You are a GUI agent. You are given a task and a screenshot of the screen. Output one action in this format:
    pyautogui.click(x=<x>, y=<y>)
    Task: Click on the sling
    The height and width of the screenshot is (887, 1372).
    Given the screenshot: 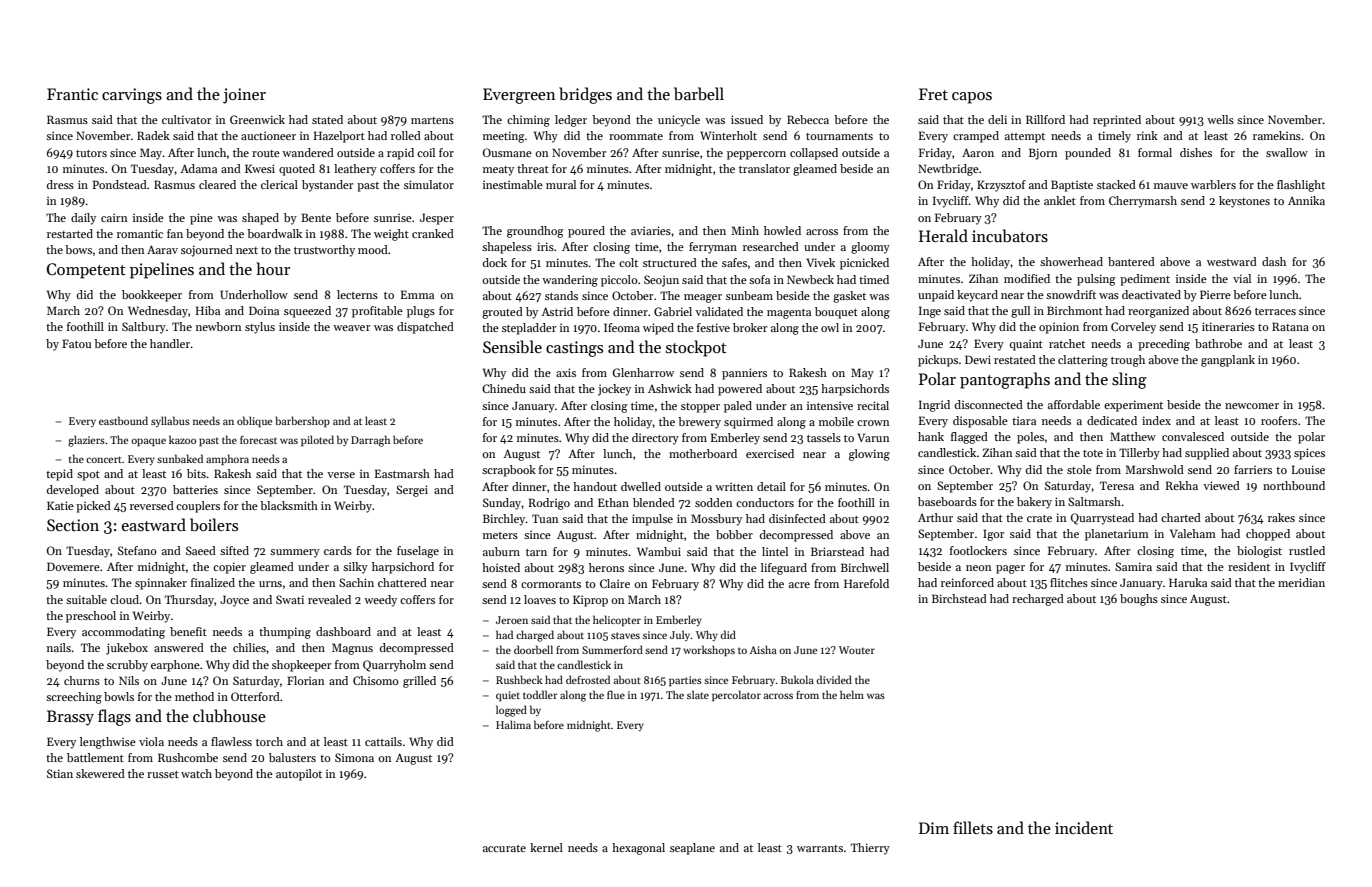 What is the action you would take?
    pyautogui.click(x=1129, y=380)
